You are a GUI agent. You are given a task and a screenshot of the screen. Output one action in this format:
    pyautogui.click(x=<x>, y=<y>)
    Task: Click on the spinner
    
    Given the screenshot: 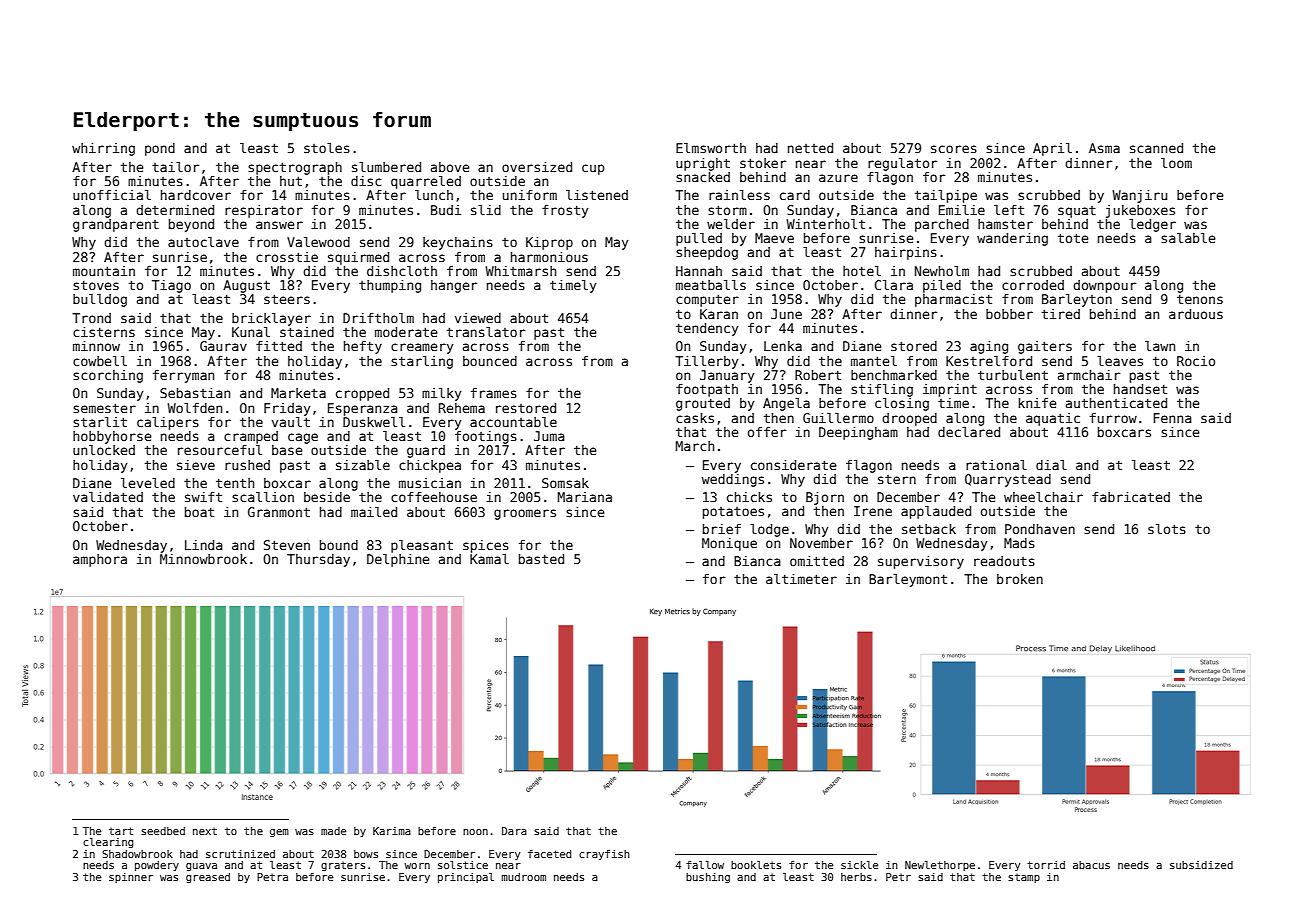 What is the action you would take?
    pyautogui.click(x=131, y=878)
